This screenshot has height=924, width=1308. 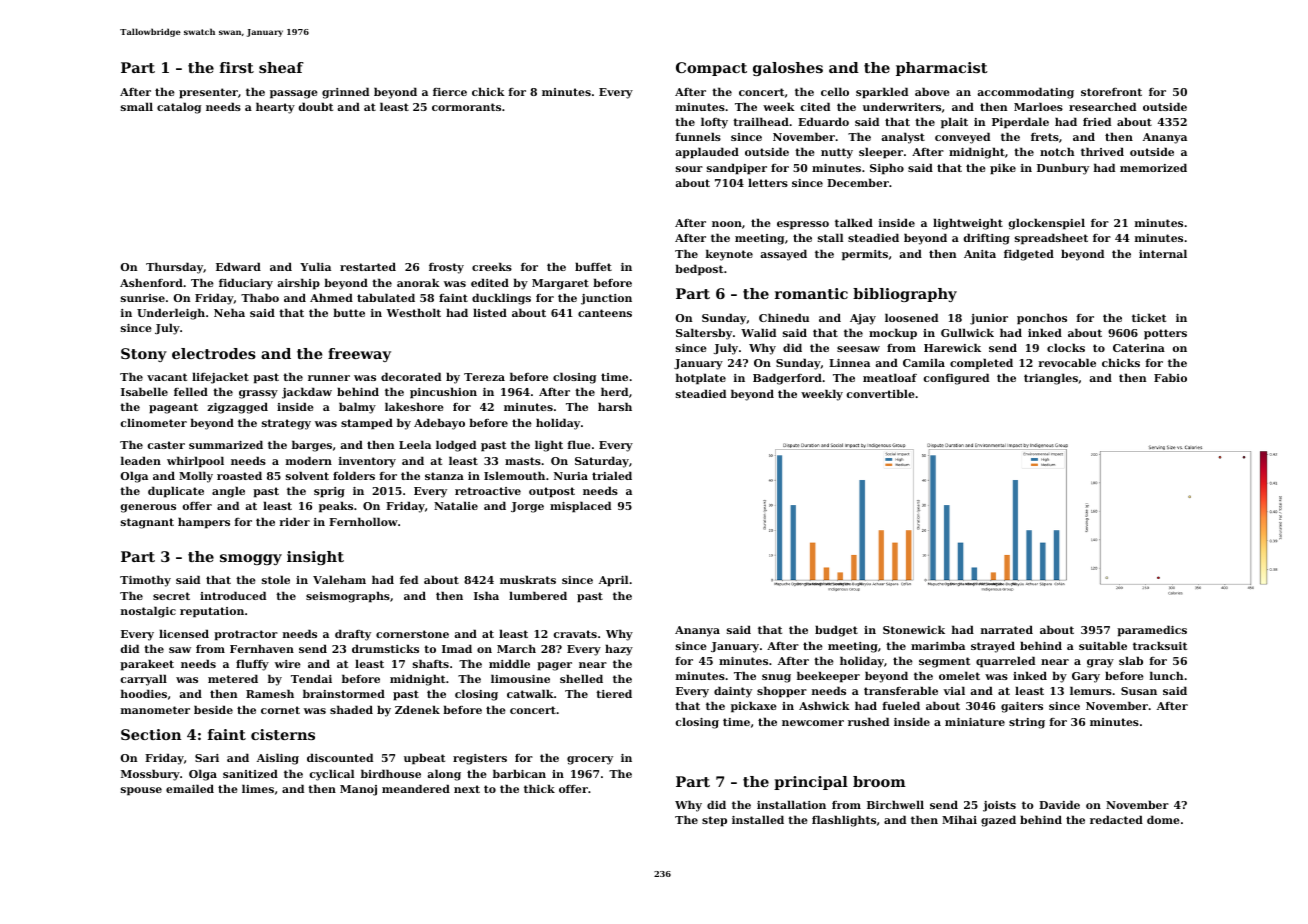 I want to click on Saltersby, so click(x=704, y=334).
